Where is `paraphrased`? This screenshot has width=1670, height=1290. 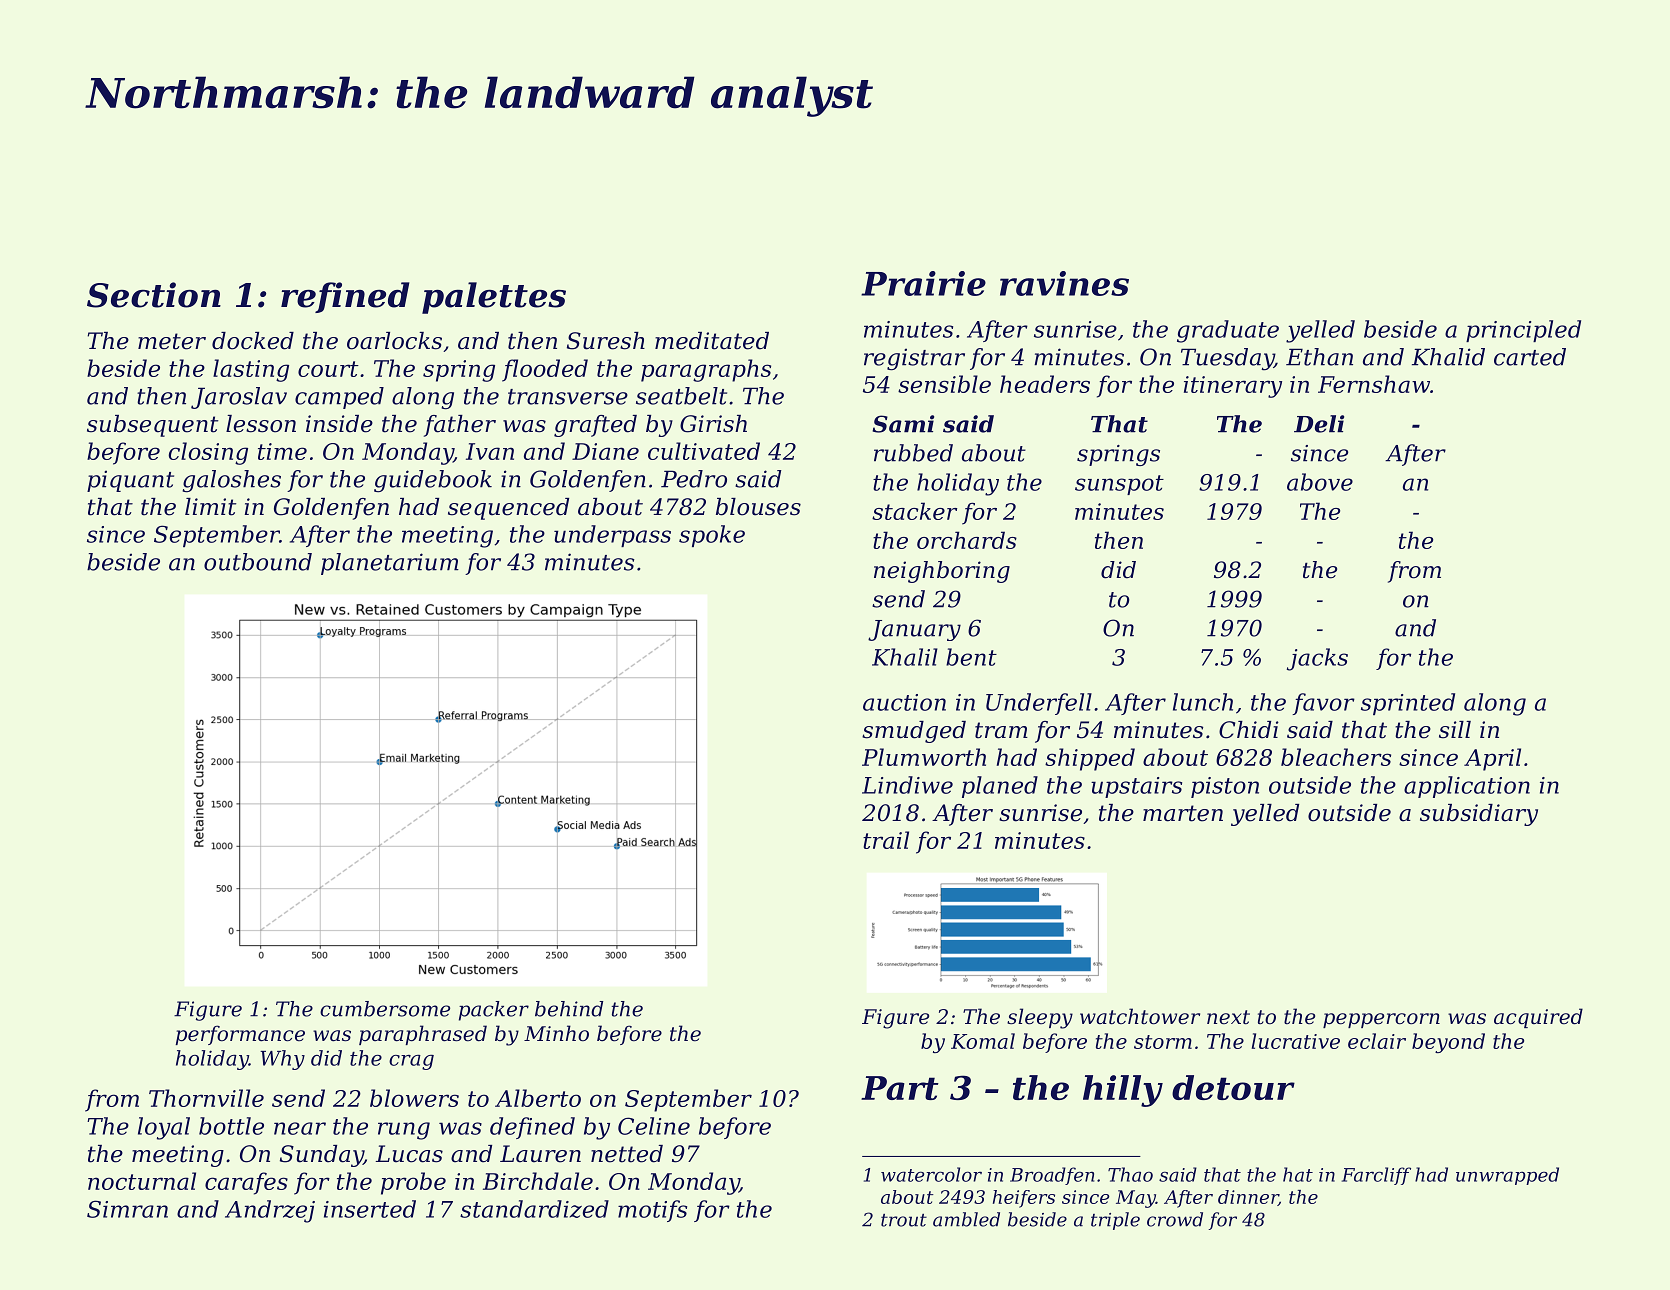 paraphrased is located at coordinates (423, 1035).
